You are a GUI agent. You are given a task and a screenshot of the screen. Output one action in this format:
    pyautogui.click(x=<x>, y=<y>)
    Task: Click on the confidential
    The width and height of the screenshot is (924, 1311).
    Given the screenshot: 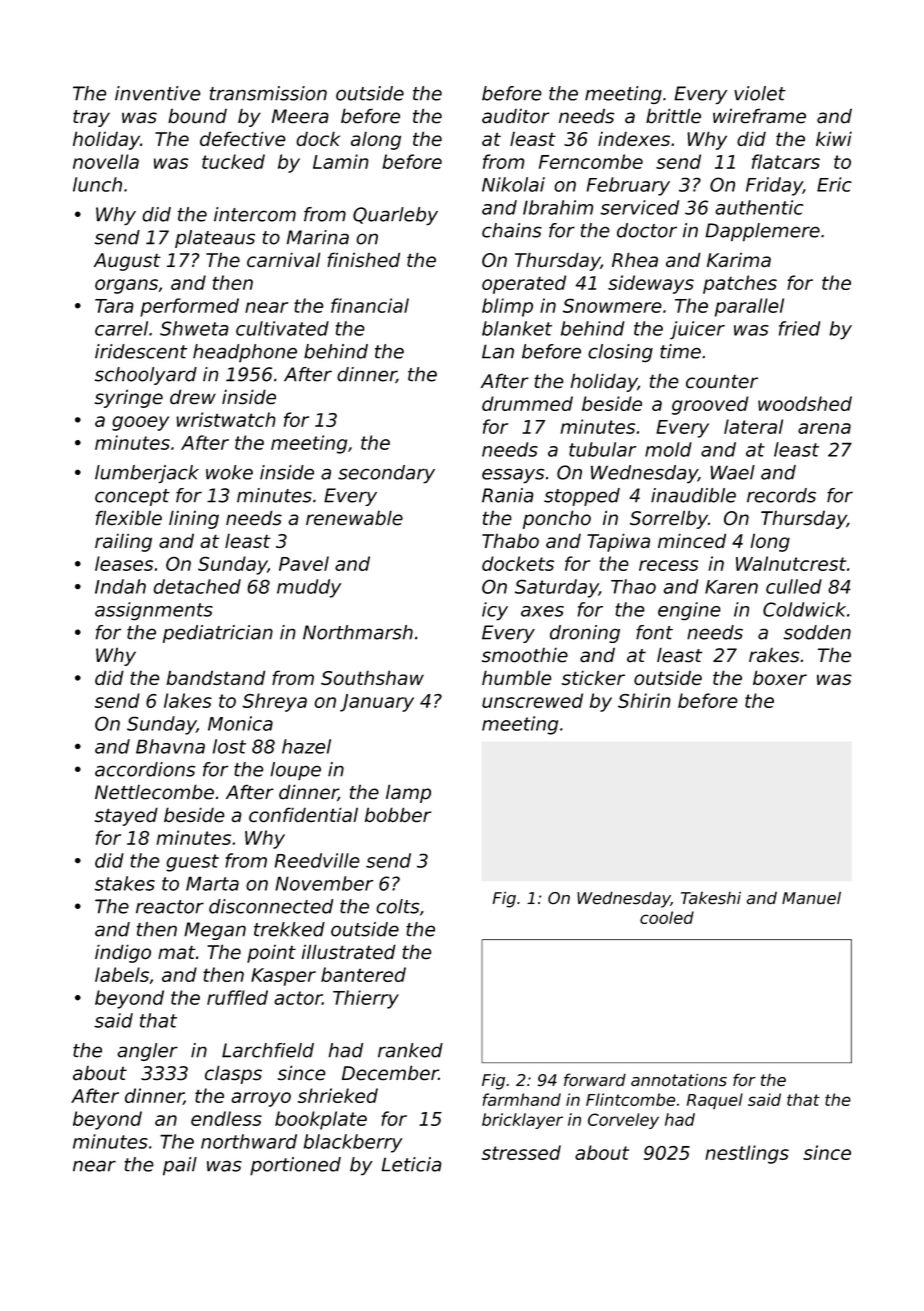 What is the action you would take?
    pyautogui.click(x=303, y=814)
